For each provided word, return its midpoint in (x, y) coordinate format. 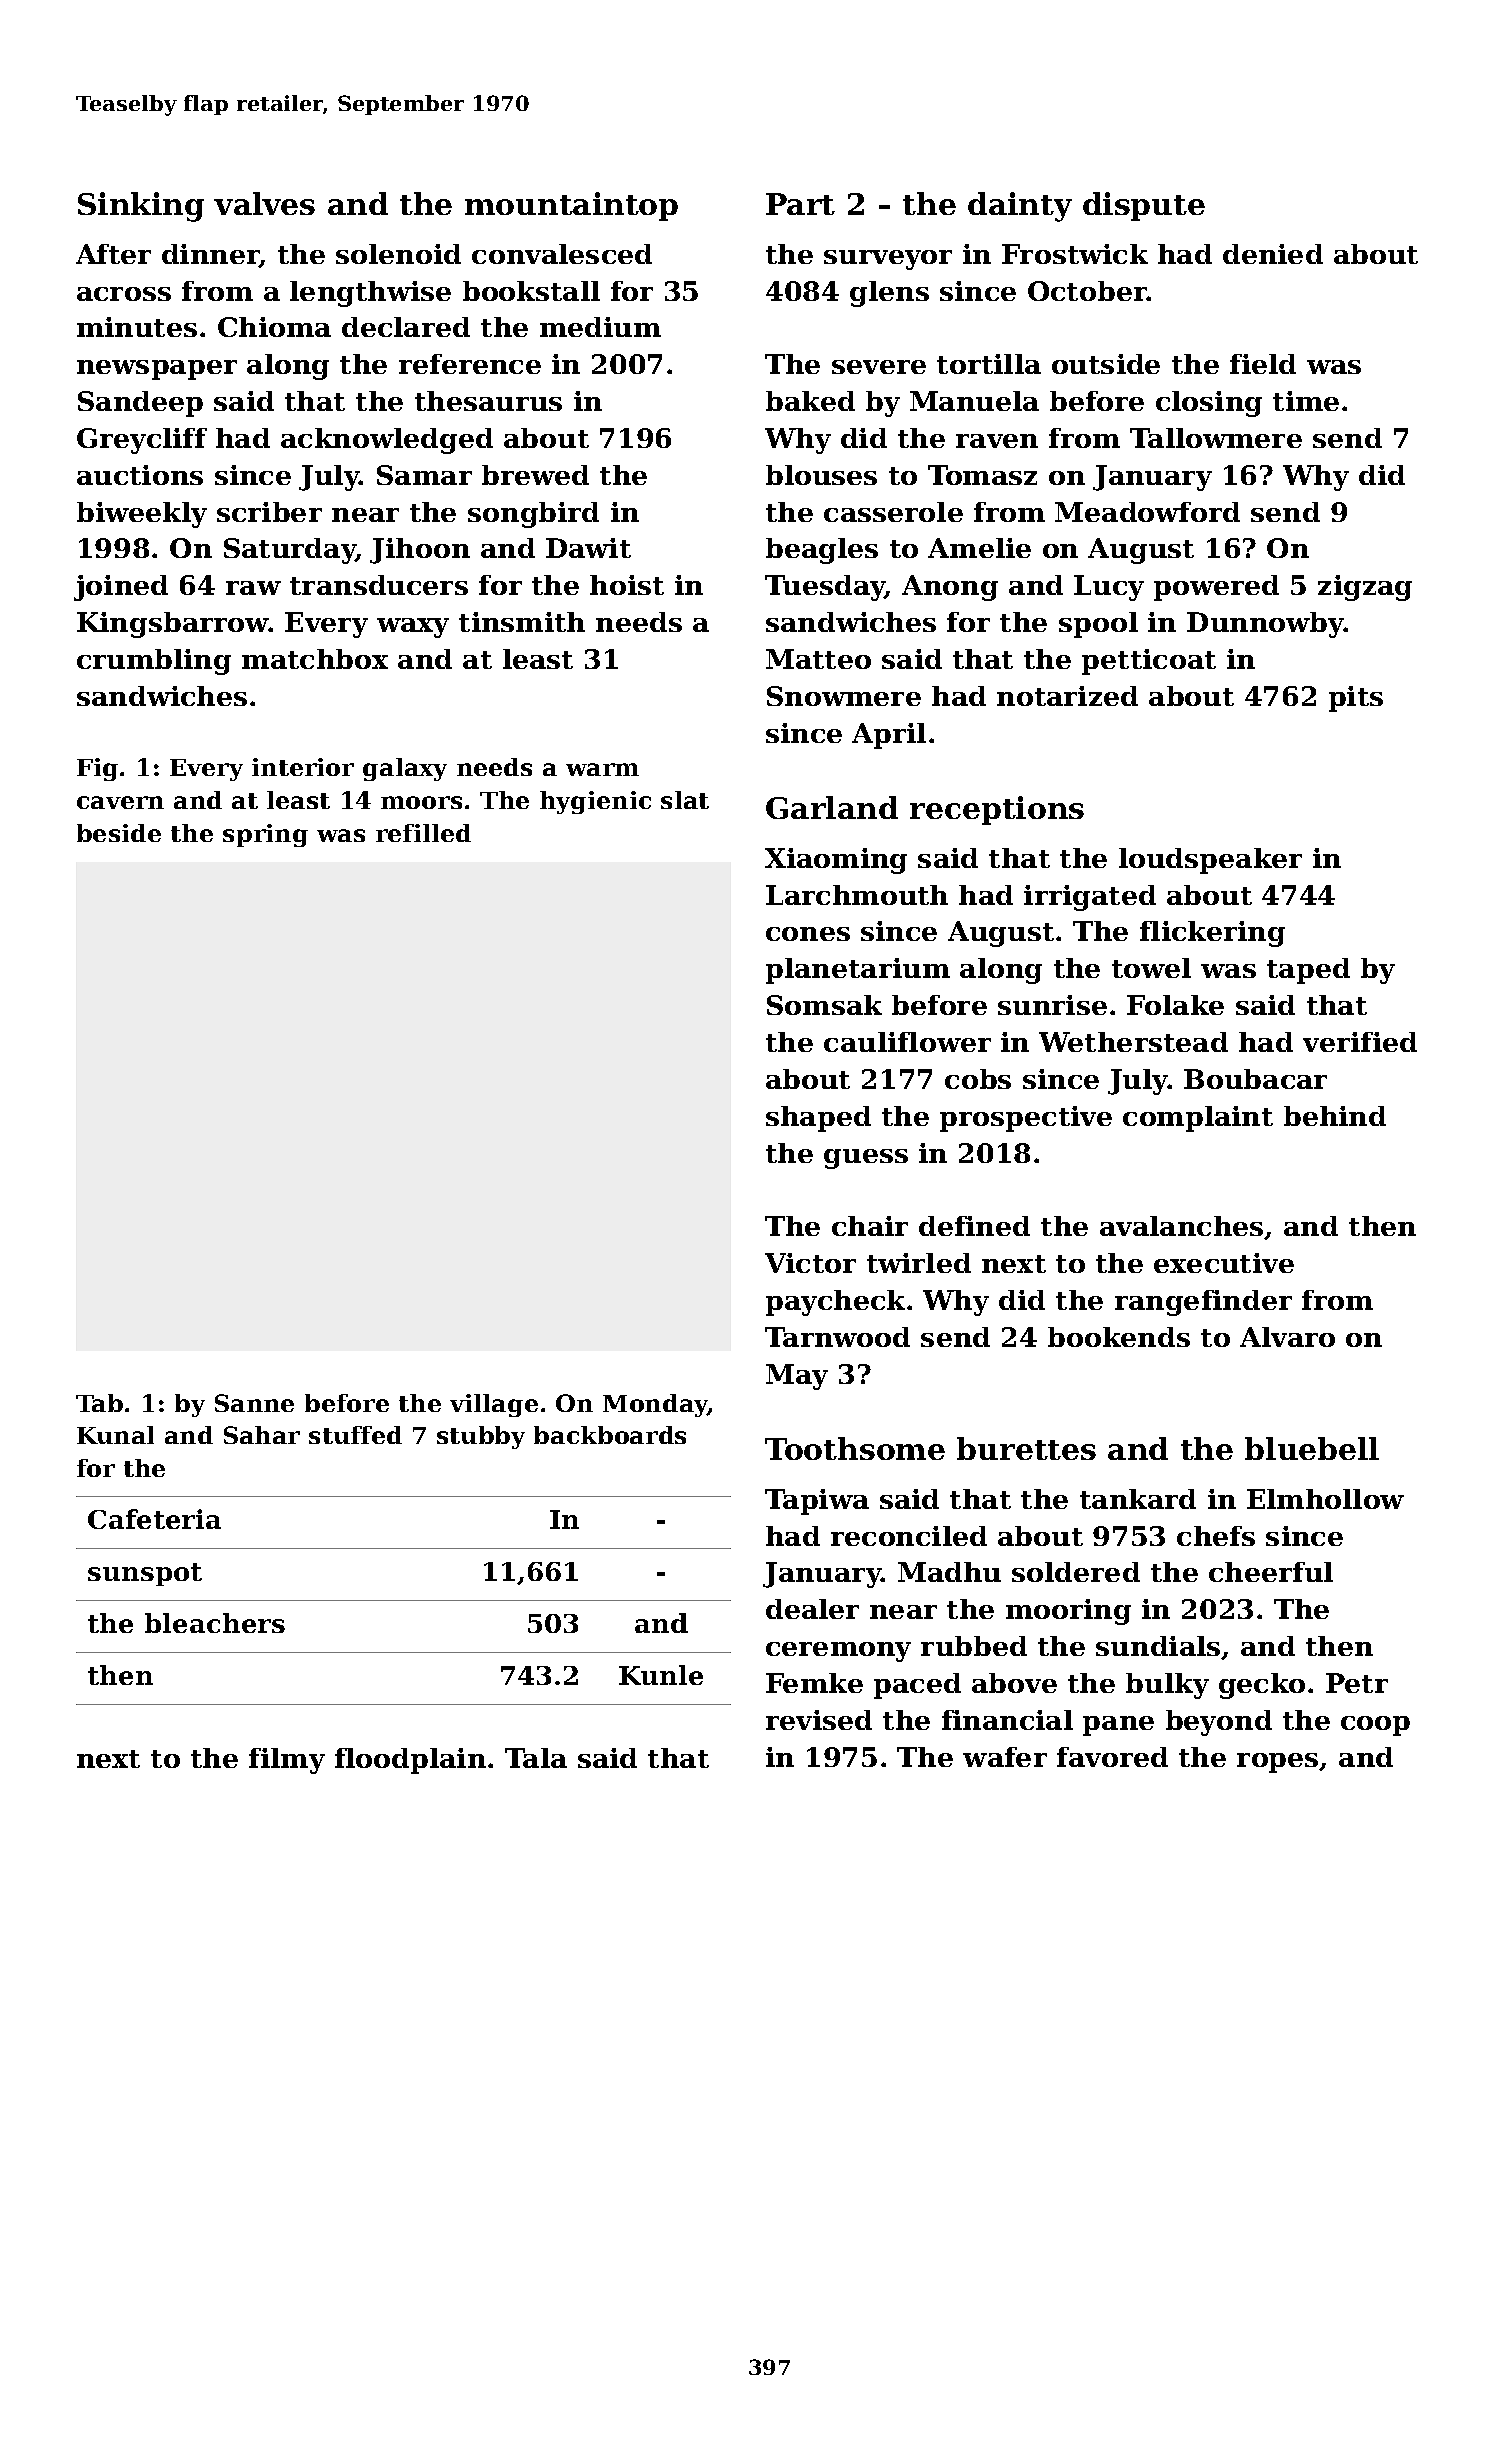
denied (1273, 254)
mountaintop (571, 206)
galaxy (405, 769)
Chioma (274, 327)
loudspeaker (1210, 861)
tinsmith (522, 622)
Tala (536, 1758)
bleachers (215, 1623)
